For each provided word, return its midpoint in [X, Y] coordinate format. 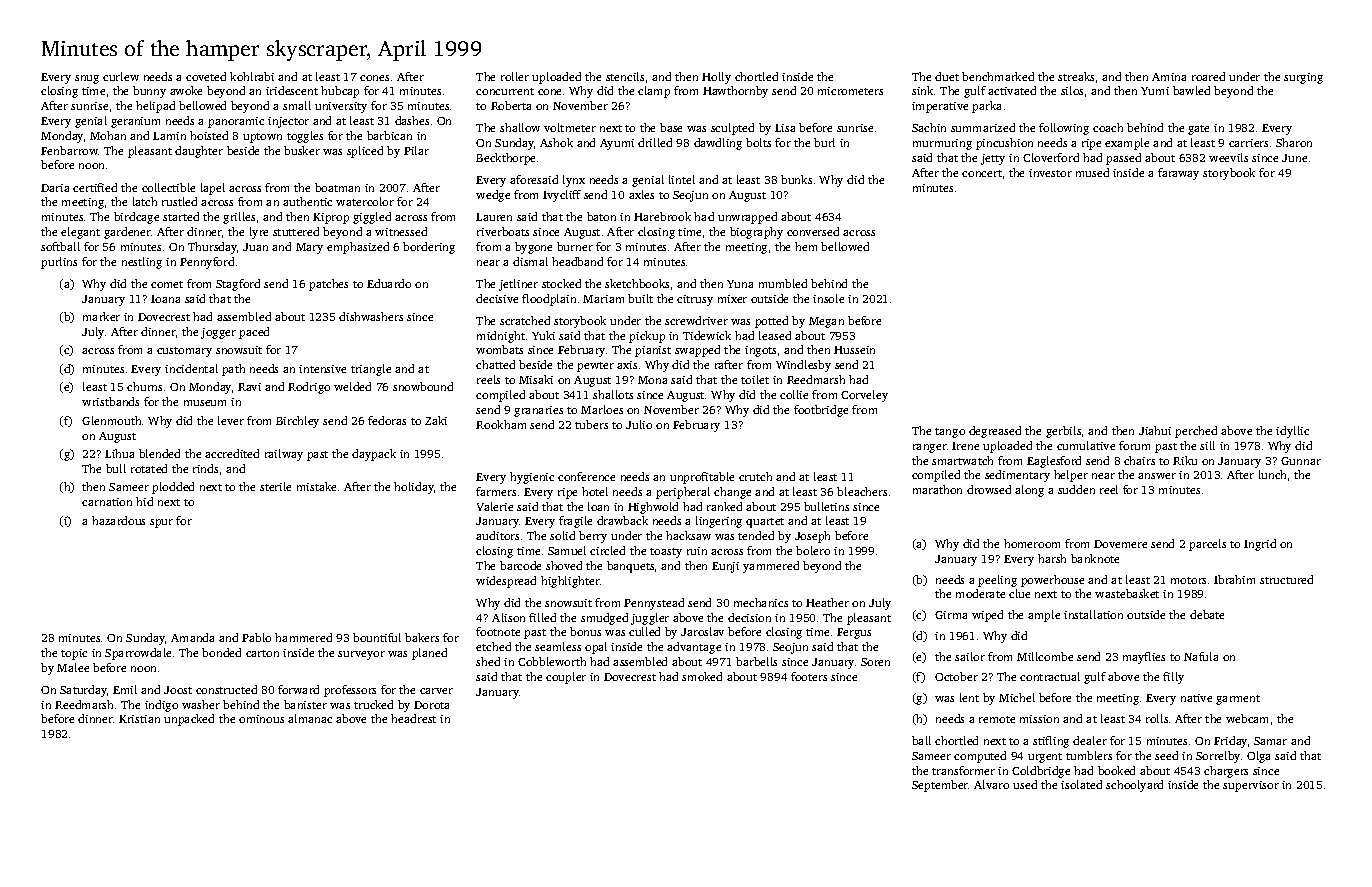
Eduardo [389, 283]
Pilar [416, 150]
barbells [756, 661]
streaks [1076, 76]
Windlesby [803, 366]
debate [1207, 614]
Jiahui [1155, 430]
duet [947, 76]
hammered [303, 637]
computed [980, 757]
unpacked [189, 720]
